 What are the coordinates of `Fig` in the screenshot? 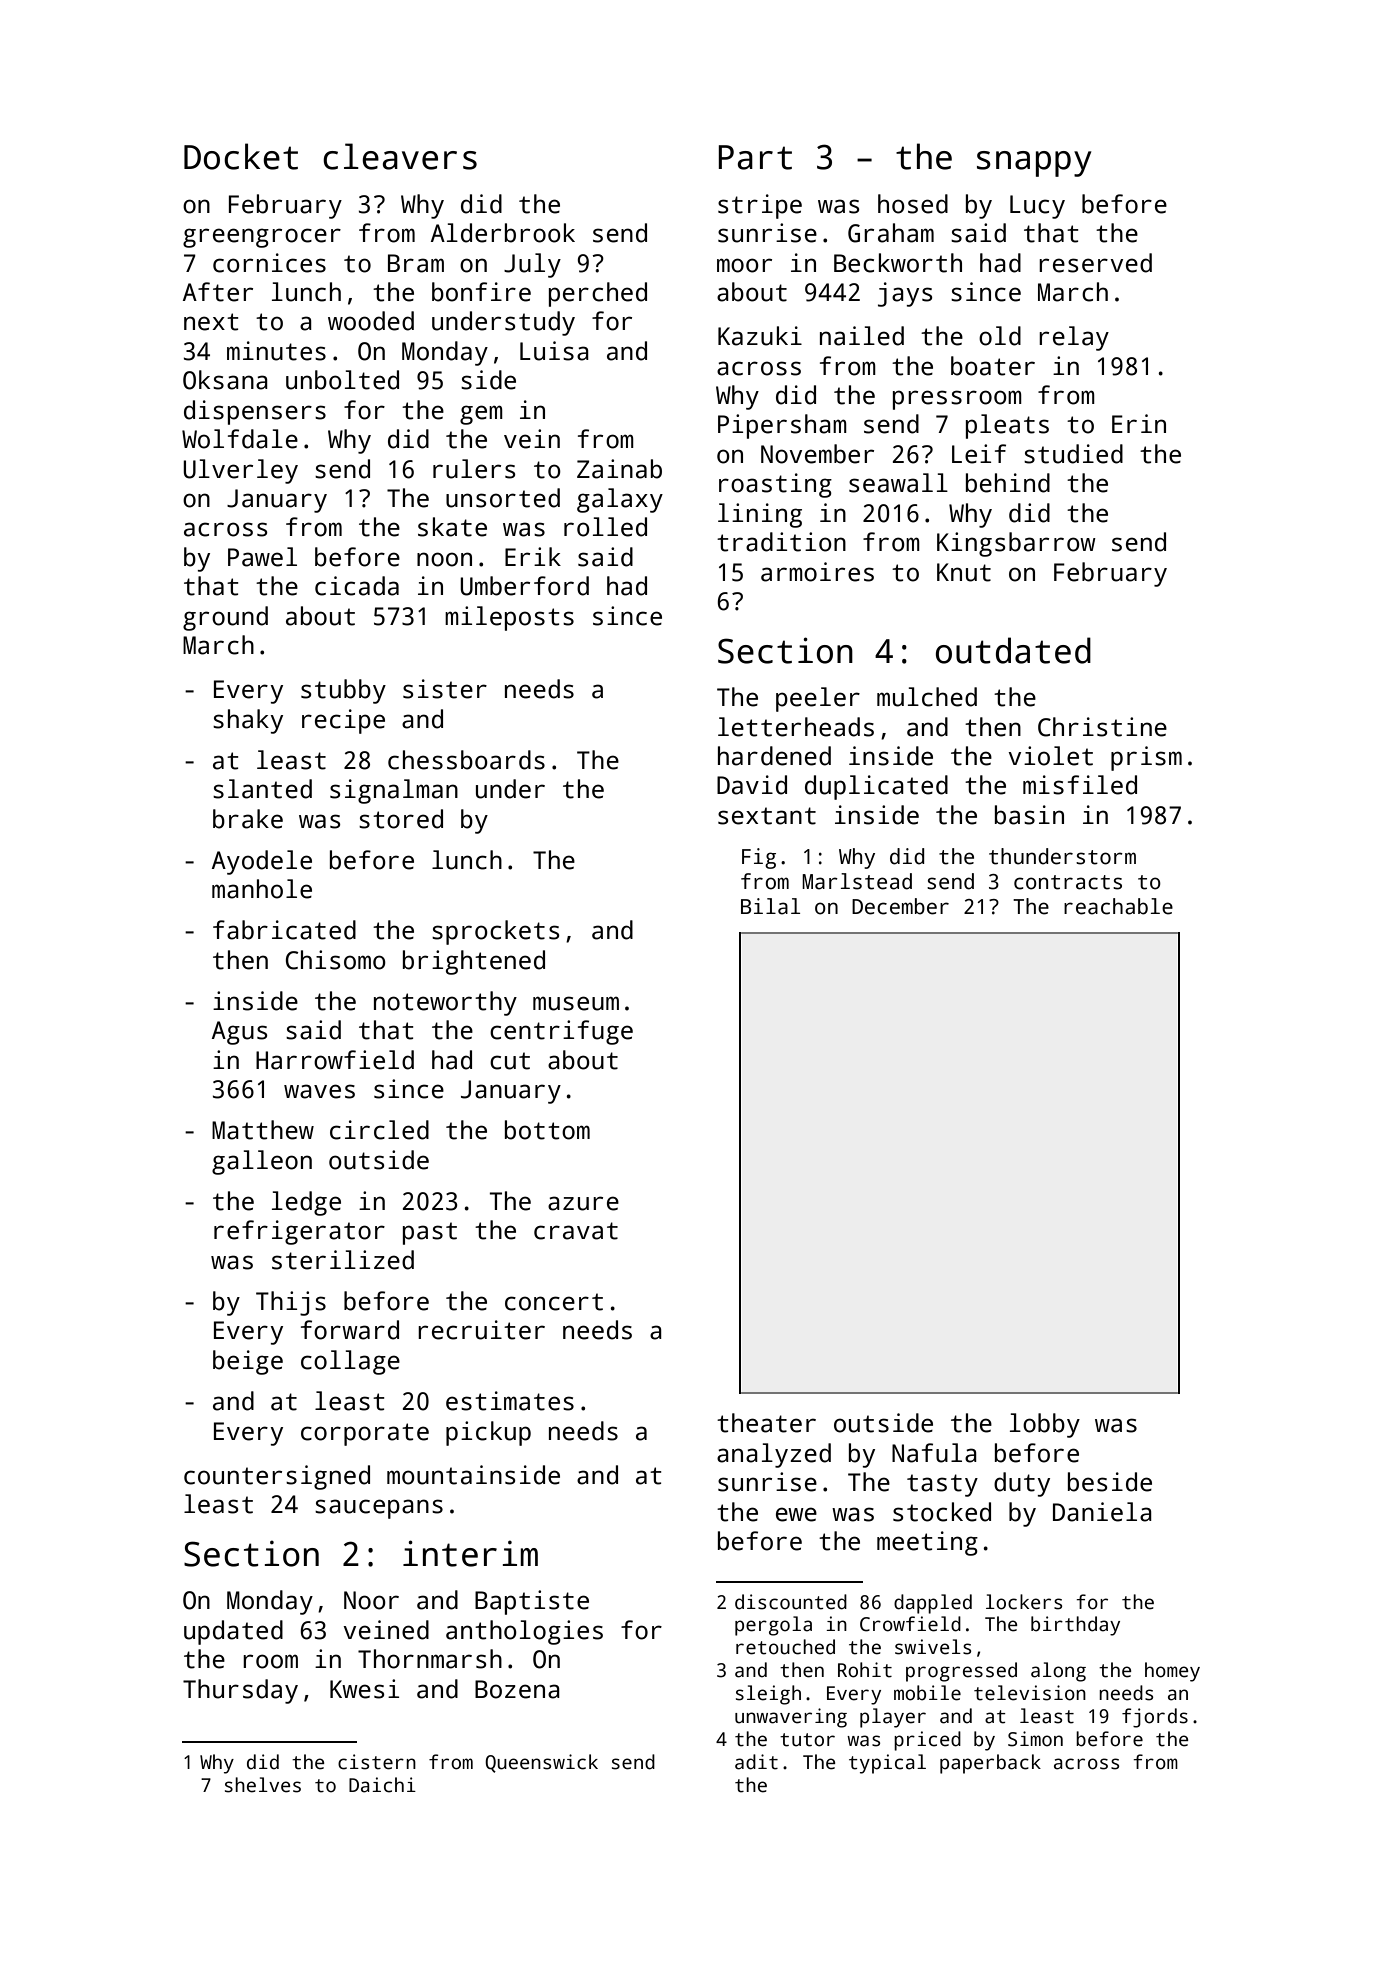 It's located at (759, 858).
